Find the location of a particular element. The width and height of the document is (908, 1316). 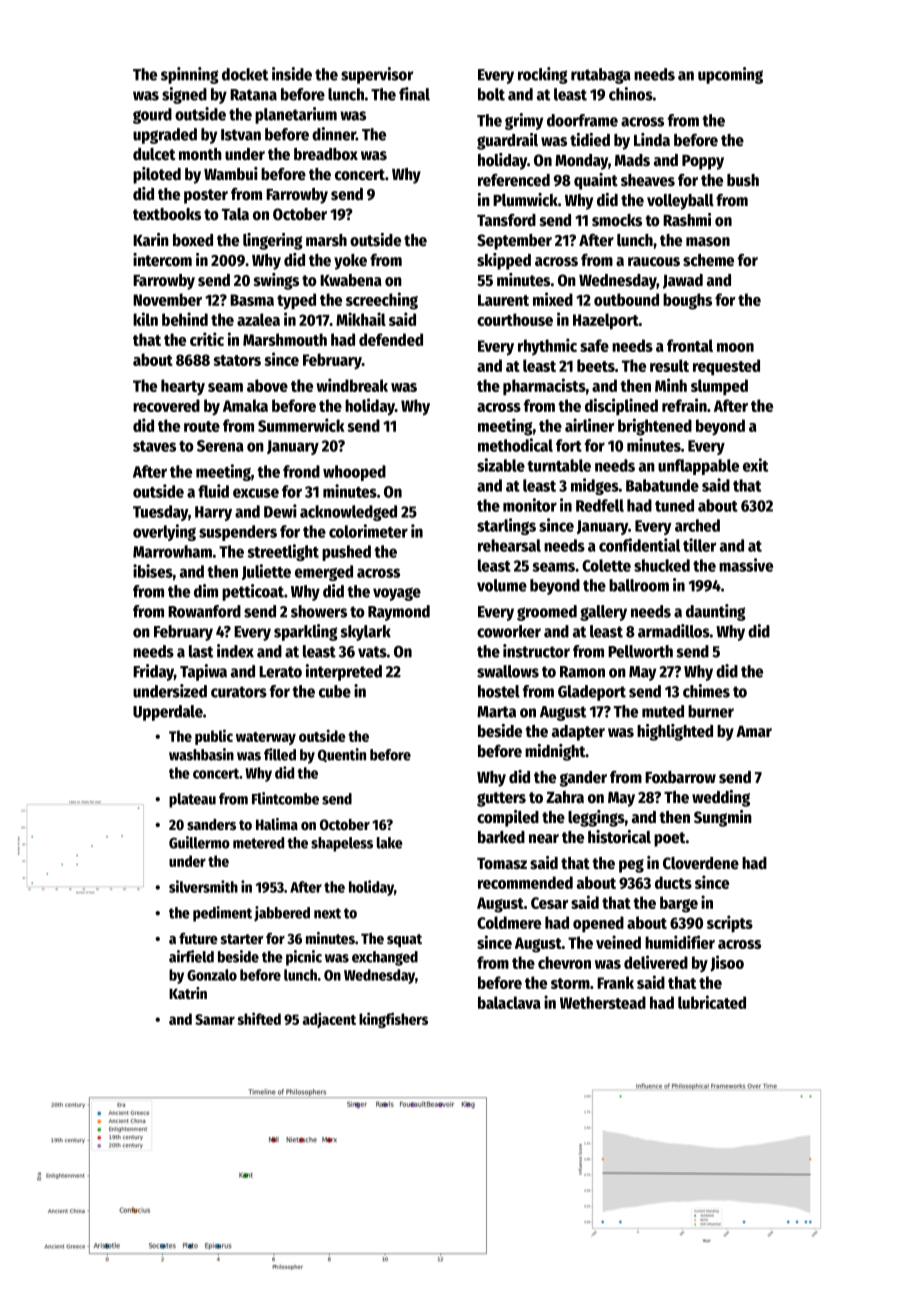

referenced is located at coordinates (514, 180).
